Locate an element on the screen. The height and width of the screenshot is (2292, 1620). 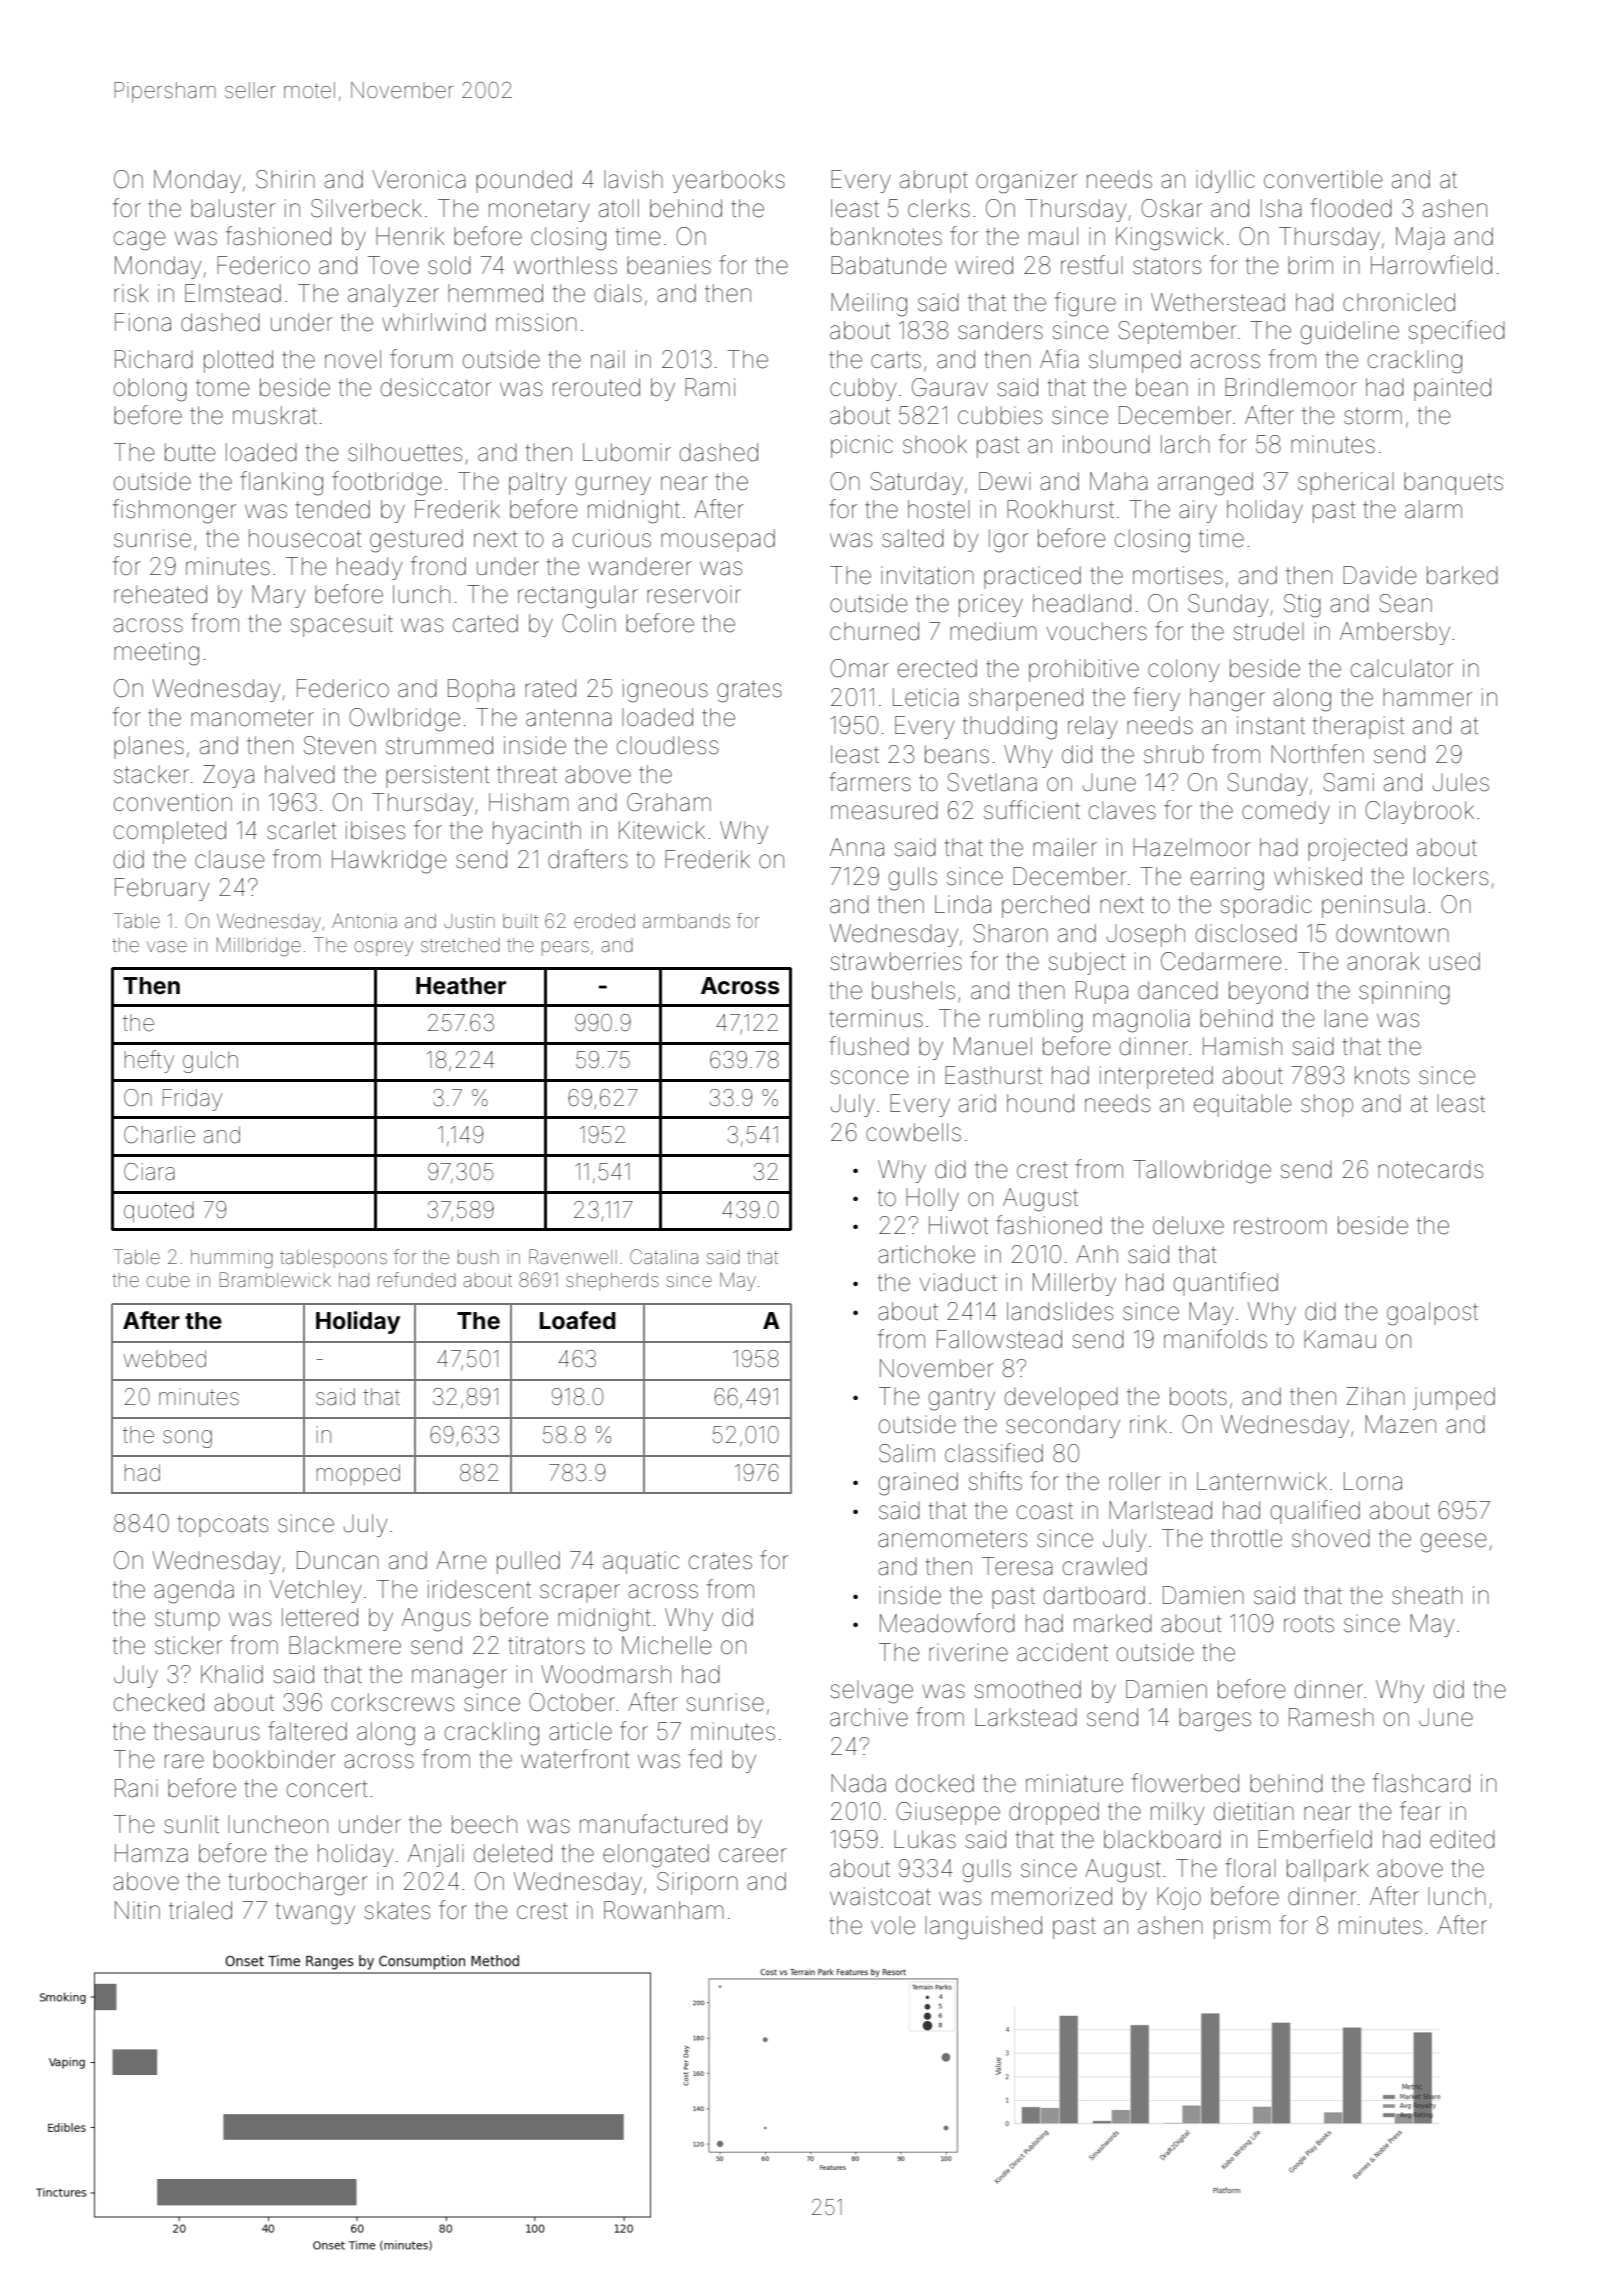
Shirin is located at coordinates (285, 179).
